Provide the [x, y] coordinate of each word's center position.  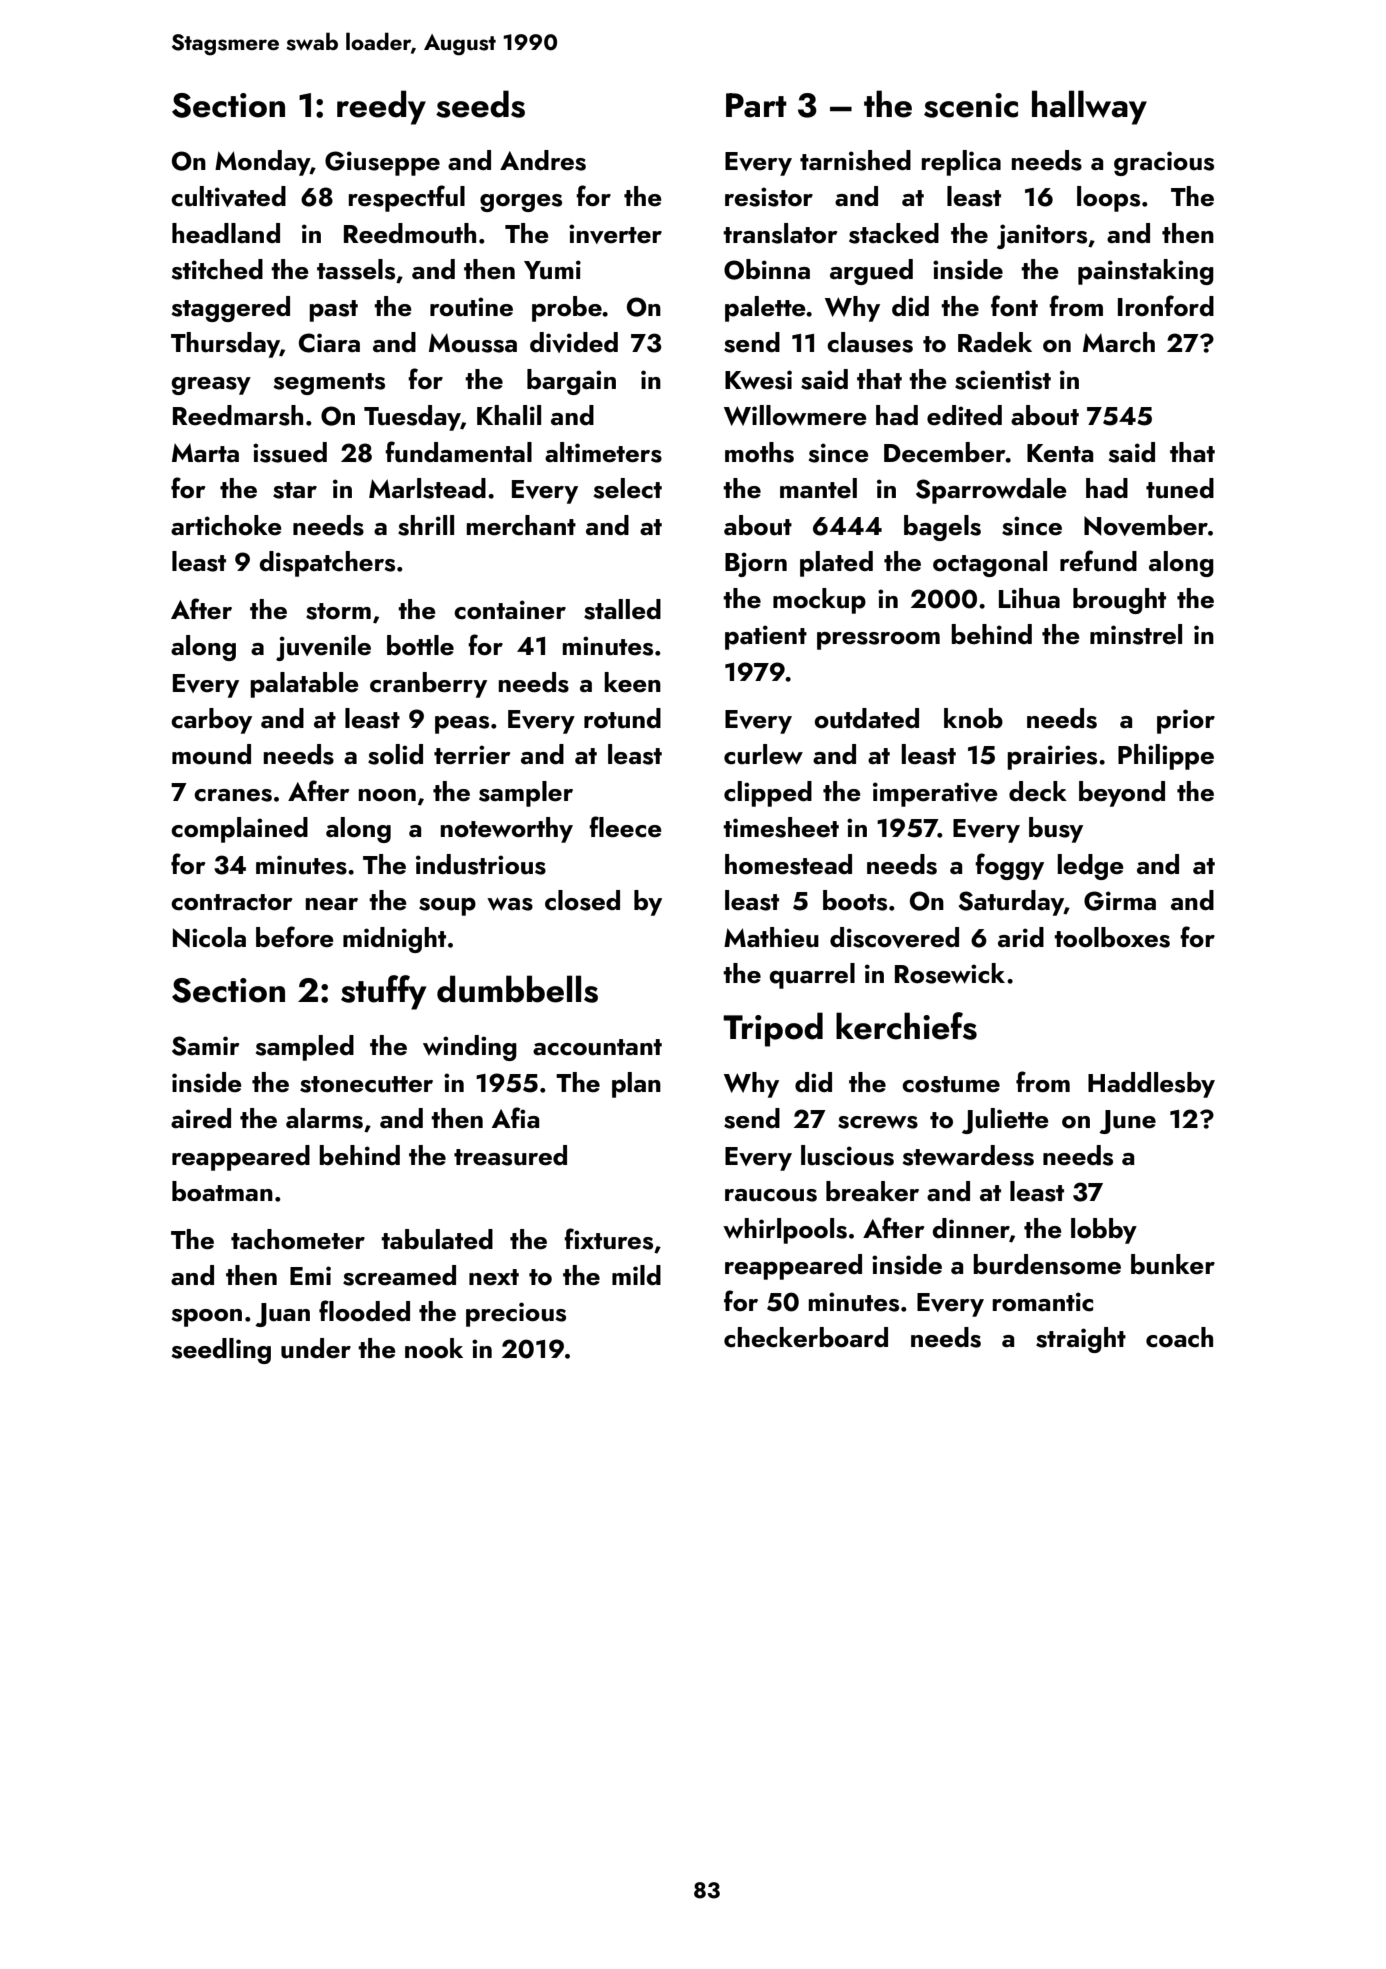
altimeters [603, 452]
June [1127, 1122]
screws [878, 1122]
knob [973, 718]
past [333, 311]
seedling [221, 1351]
